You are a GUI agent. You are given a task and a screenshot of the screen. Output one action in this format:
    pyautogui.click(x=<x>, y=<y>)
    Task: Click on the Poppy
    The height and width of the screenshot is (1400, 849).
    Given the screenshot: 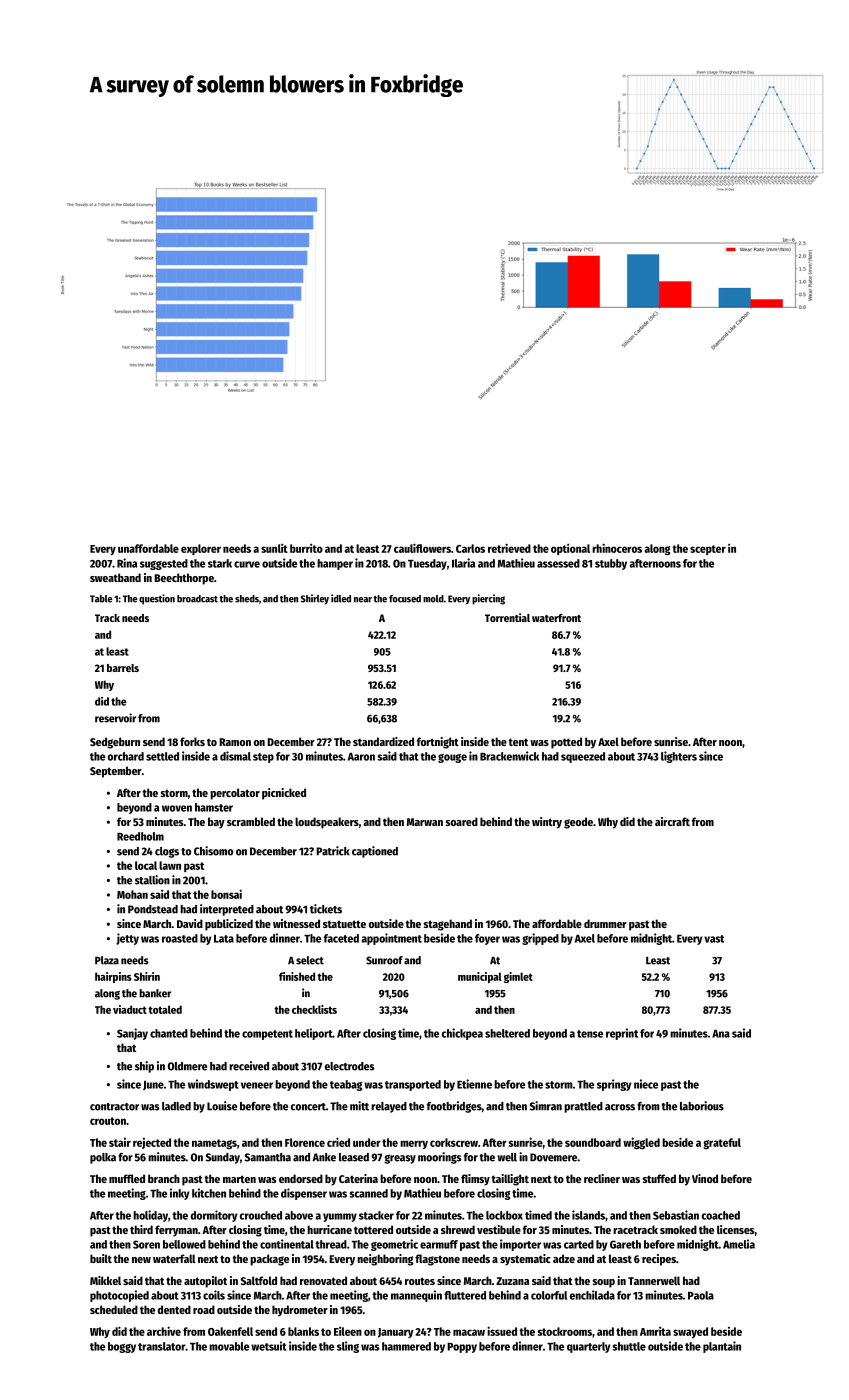 What is the action you would take?
    pyautogui.click(x=462, y=1348)
